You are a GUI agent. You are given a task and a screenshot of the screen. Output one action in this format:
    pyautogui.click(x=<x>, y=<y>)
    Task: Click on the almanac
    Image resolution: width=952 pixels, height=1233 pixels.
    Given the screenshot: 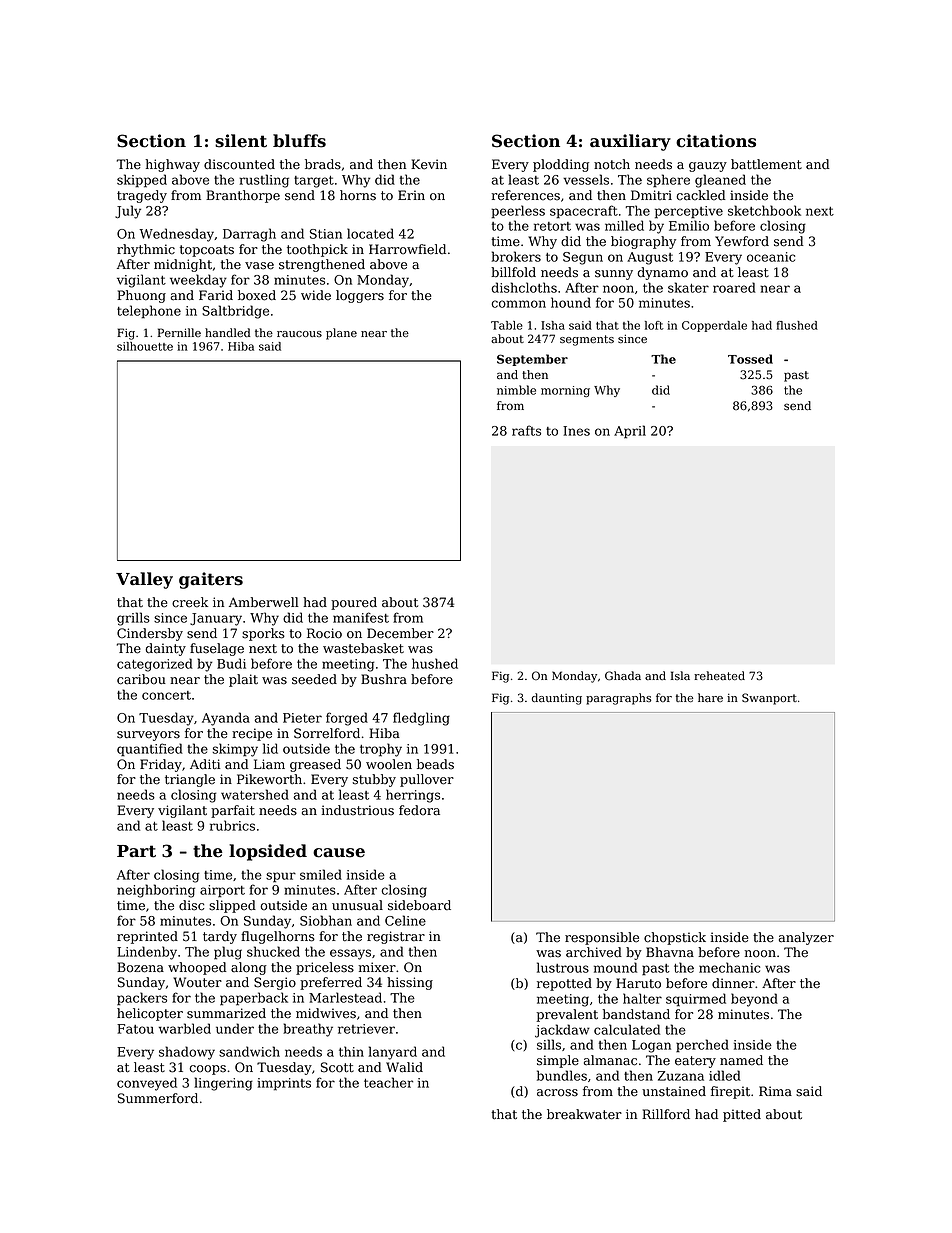 What is the action you would take?
    pyautogui.click(x=610, y=1060)
